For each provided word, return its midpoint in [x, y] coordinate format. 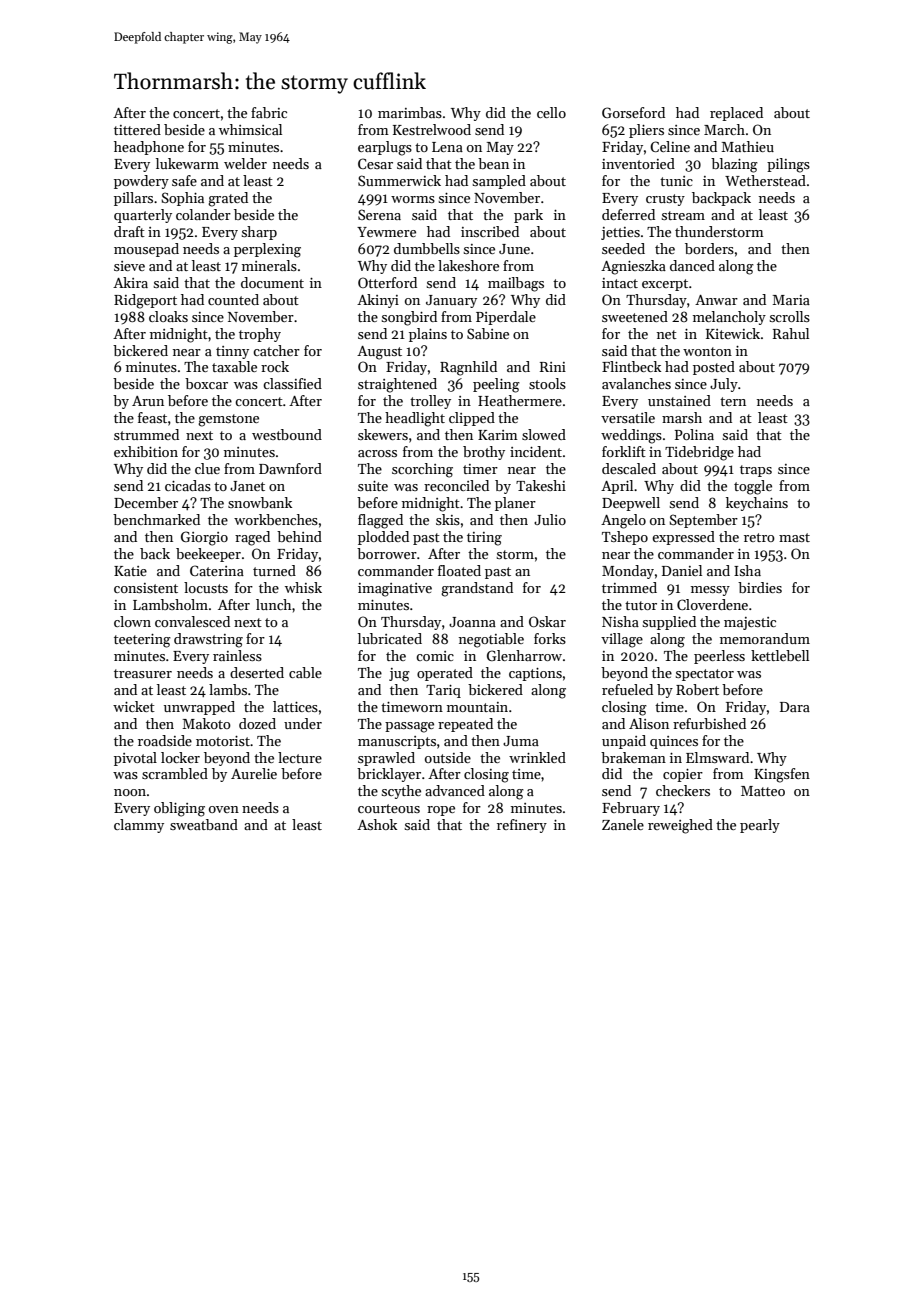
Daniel [682, 570]
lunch [274, 604]
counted [233, 299]
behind [299, 536]
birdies [760, 587]
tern [733, 401]
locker [180, 757]
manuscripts [397, 742]
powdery [141, 182]
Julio [550, 519]
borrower [387, 553]
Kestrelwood [432, 129]
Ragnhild [468, 368]
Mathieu [748, 146]
